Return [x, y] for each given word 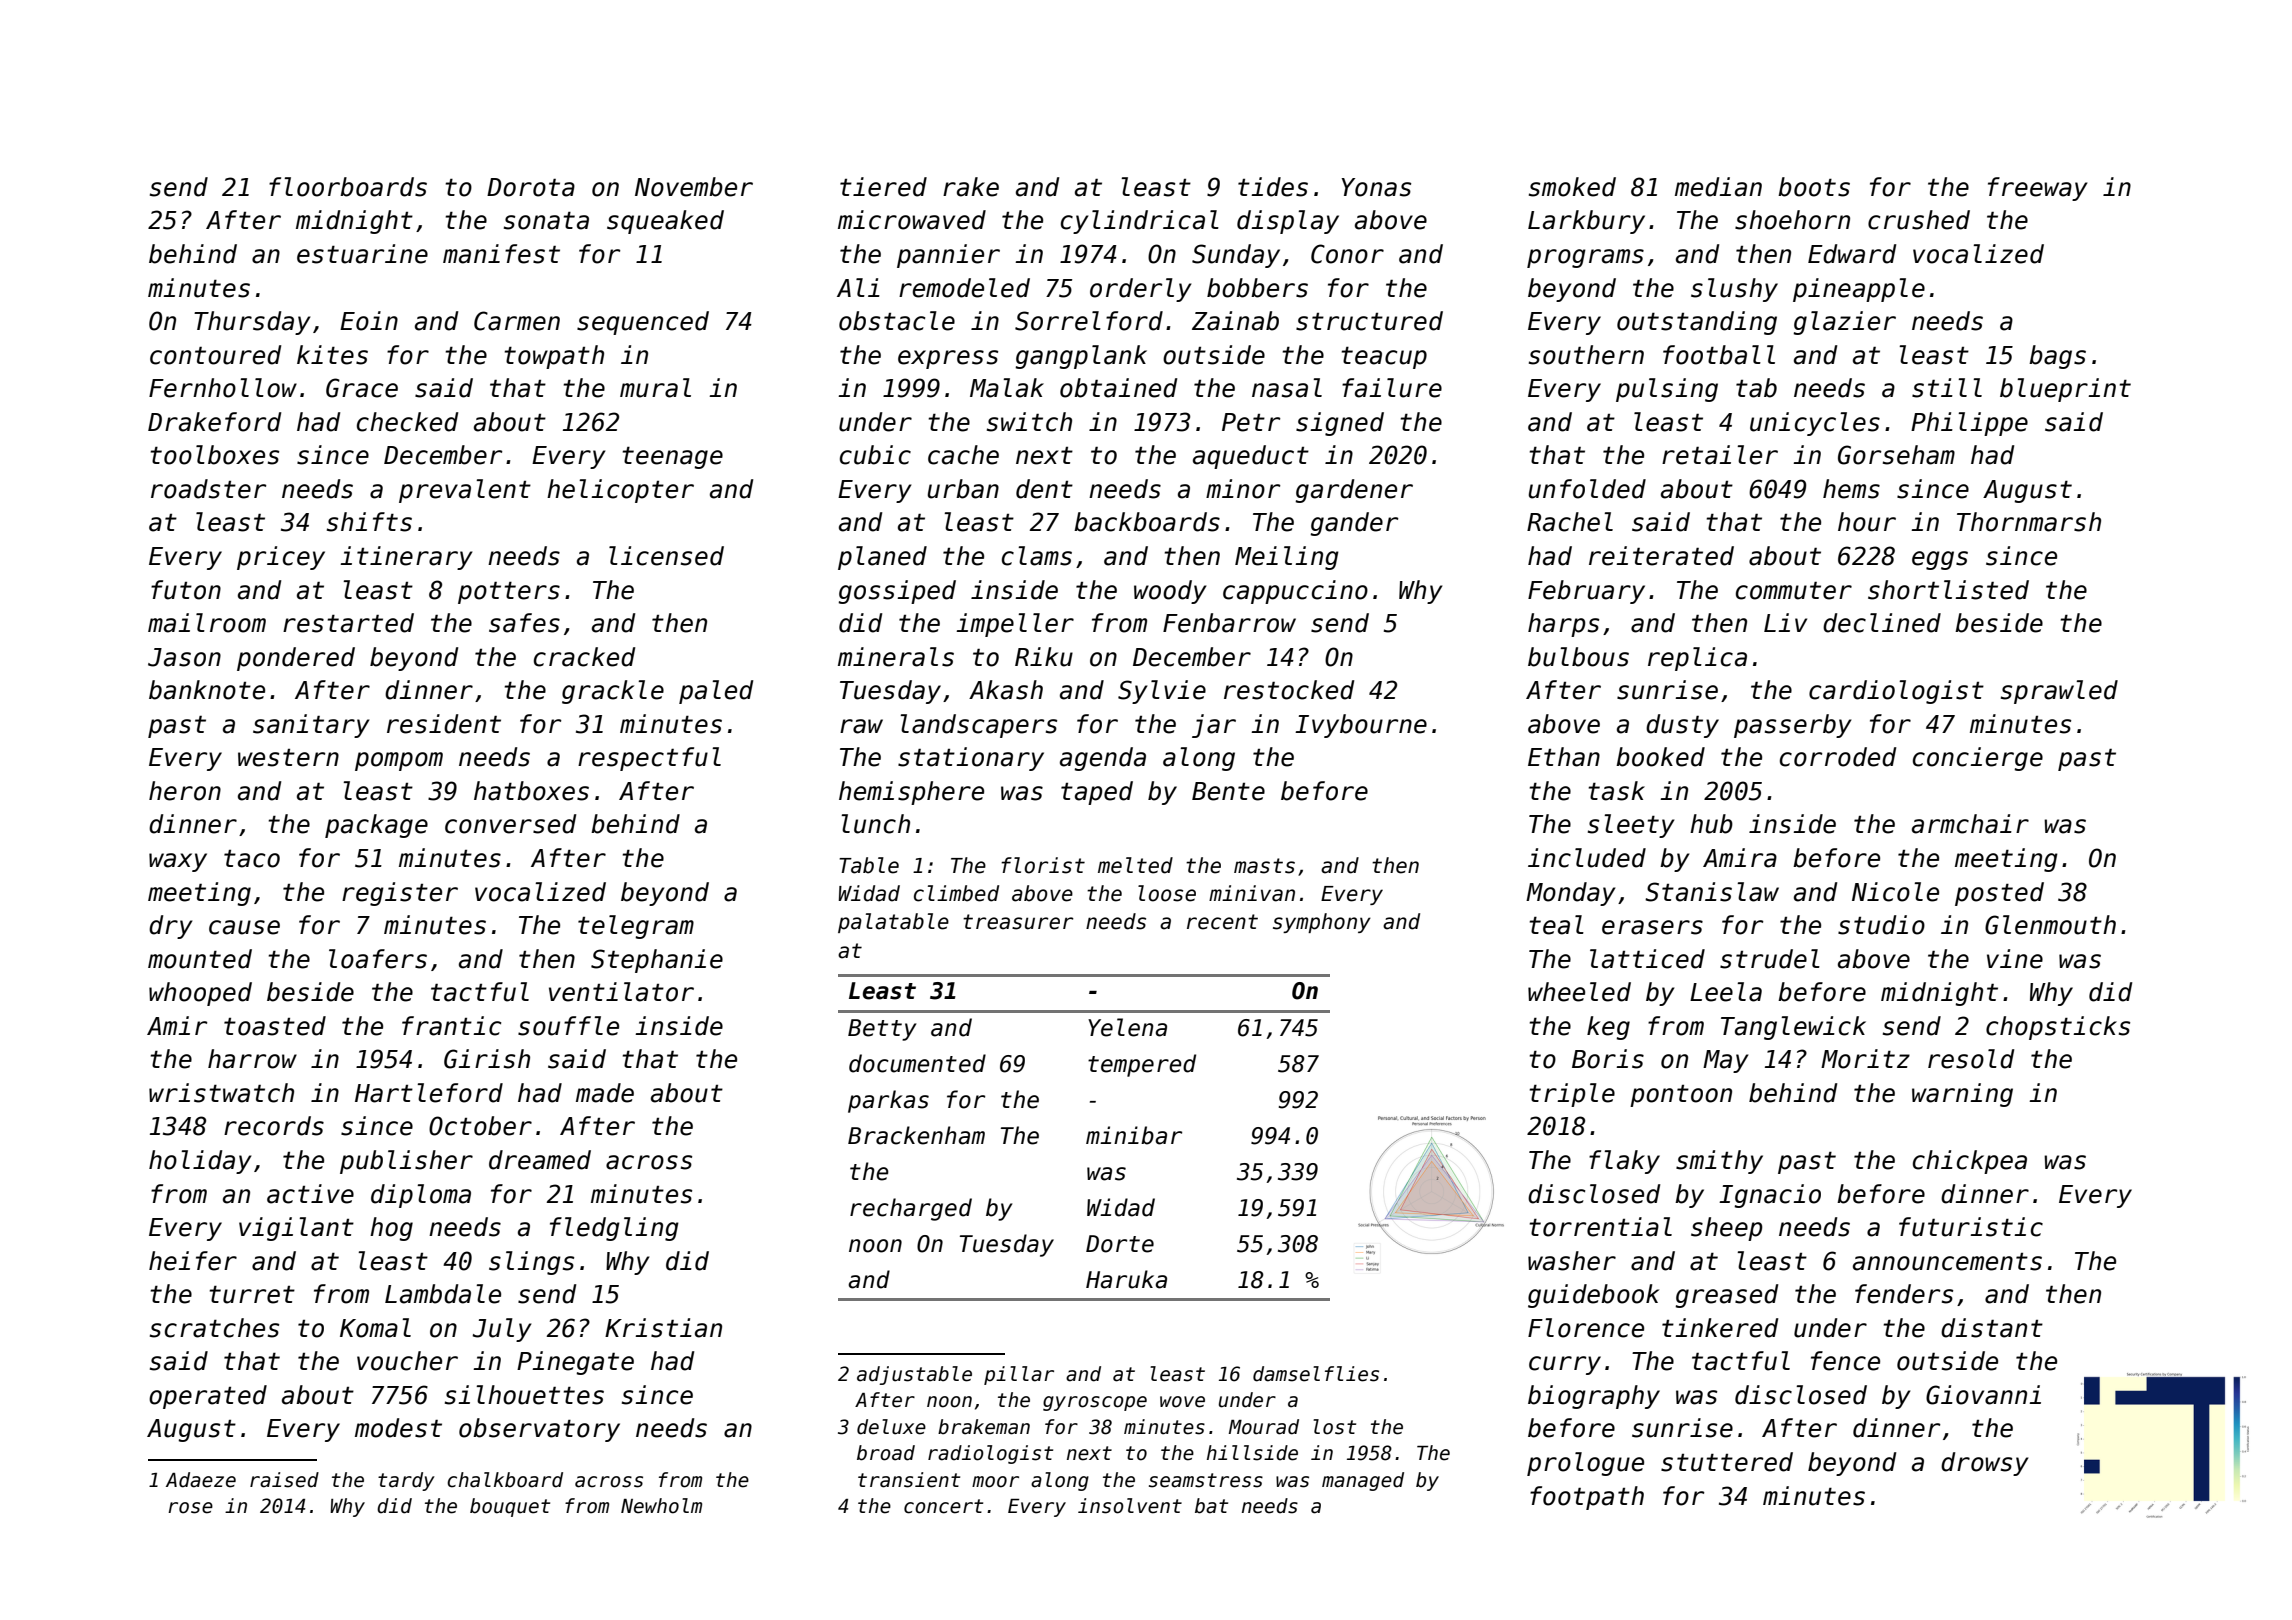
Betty [882, 1030]
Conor [1347, 254]
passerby [1792, 726]
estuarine [362, 254]
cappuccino [1295, 592]
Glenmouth [2050, 925]
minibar [1134, 1135]
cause [244, 927]
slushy [1734, 290]
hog [391, 1229]
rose [190, 1508]
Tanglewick [1793, 1028]
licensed [666, 556]
